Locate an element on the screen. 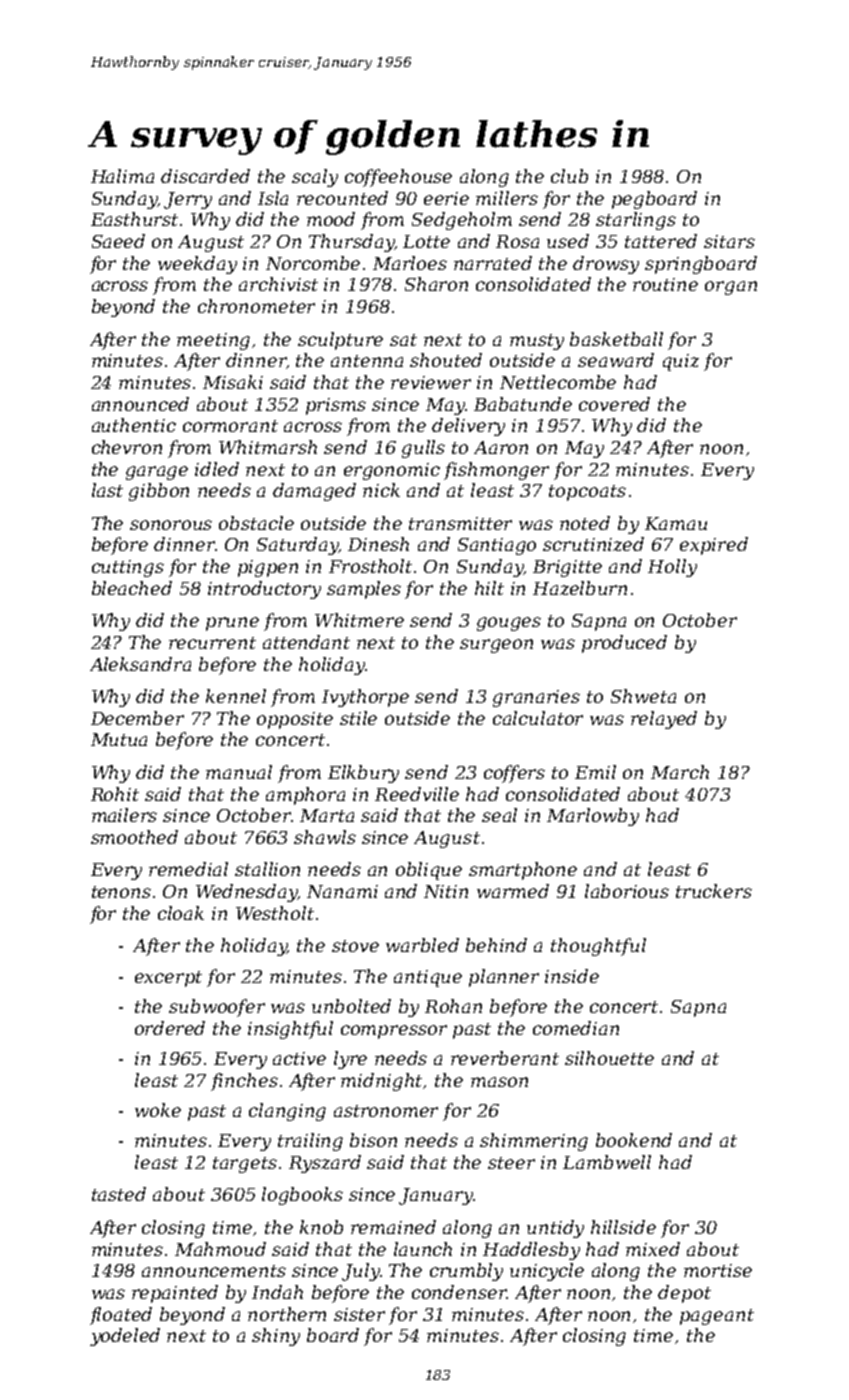 This screenshot has width=849, height=1400. antenna is located at coordinates (367, 361).
